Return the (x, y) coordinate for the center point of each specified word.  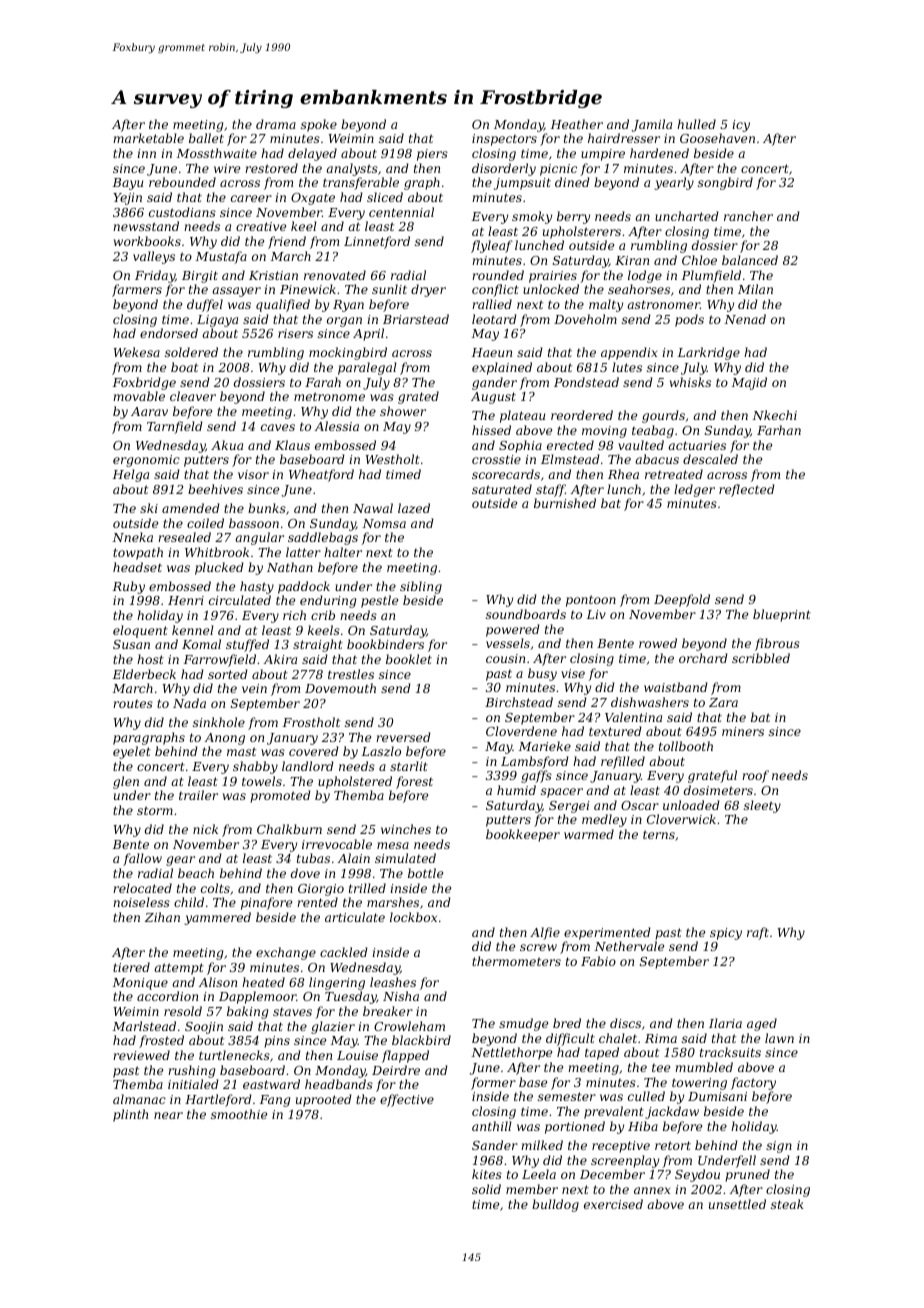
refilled (623, 762)
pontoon (591, 601)
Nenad (745, 319)
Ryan (348, 306)
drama (276, 124)
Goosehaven (717, 138)
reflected (747, 490)
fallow (142, 859)
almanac (139, 1099)
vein (254, 688)
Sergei (569, 807)
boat (184, 367)
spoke (319, 125)
